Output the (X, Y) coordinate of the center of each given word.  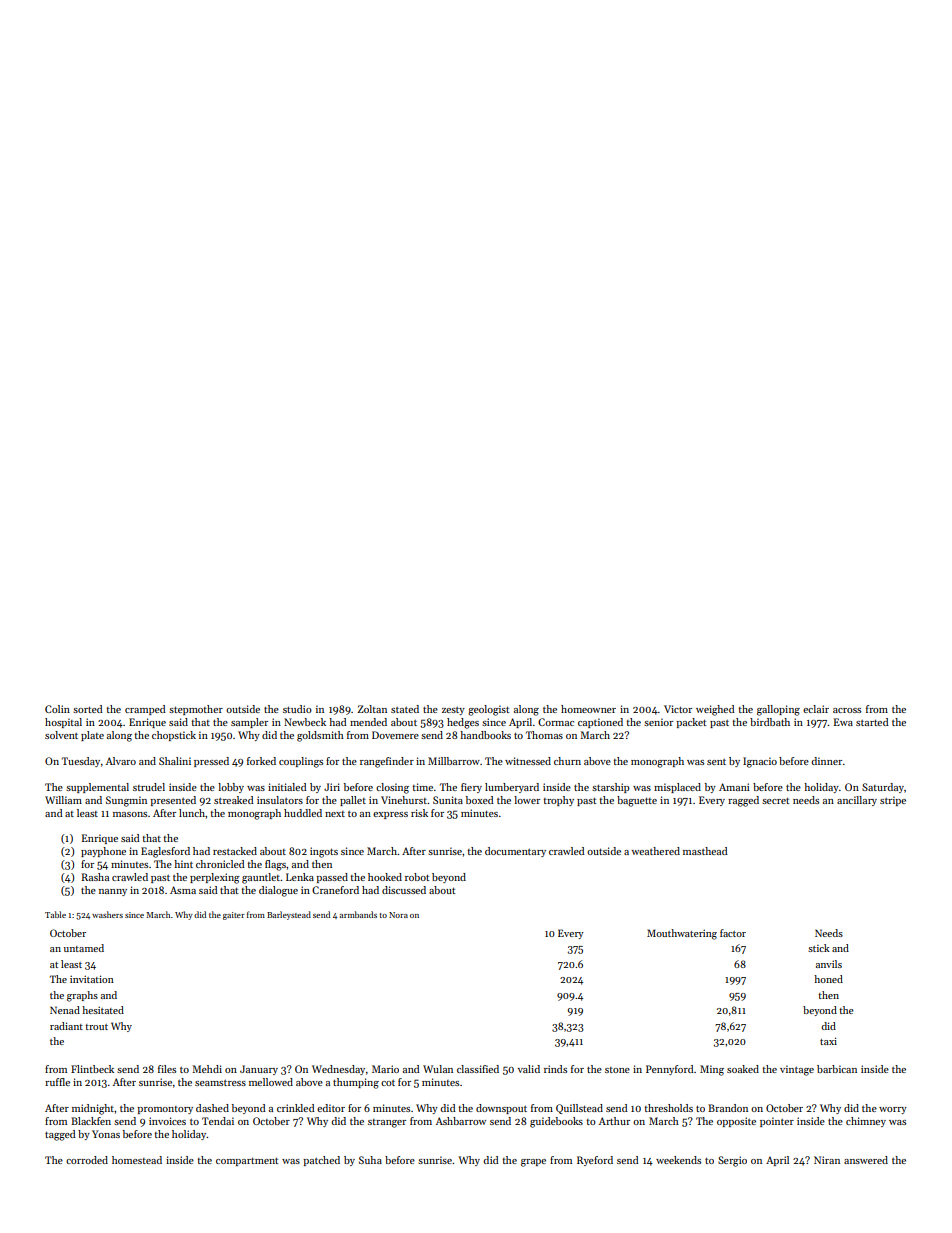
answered (866, 1160)
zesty (453, 711)
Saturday (883, 788)
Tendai (218, 1121)
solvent (61, 735)
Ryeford (595, 1161)
